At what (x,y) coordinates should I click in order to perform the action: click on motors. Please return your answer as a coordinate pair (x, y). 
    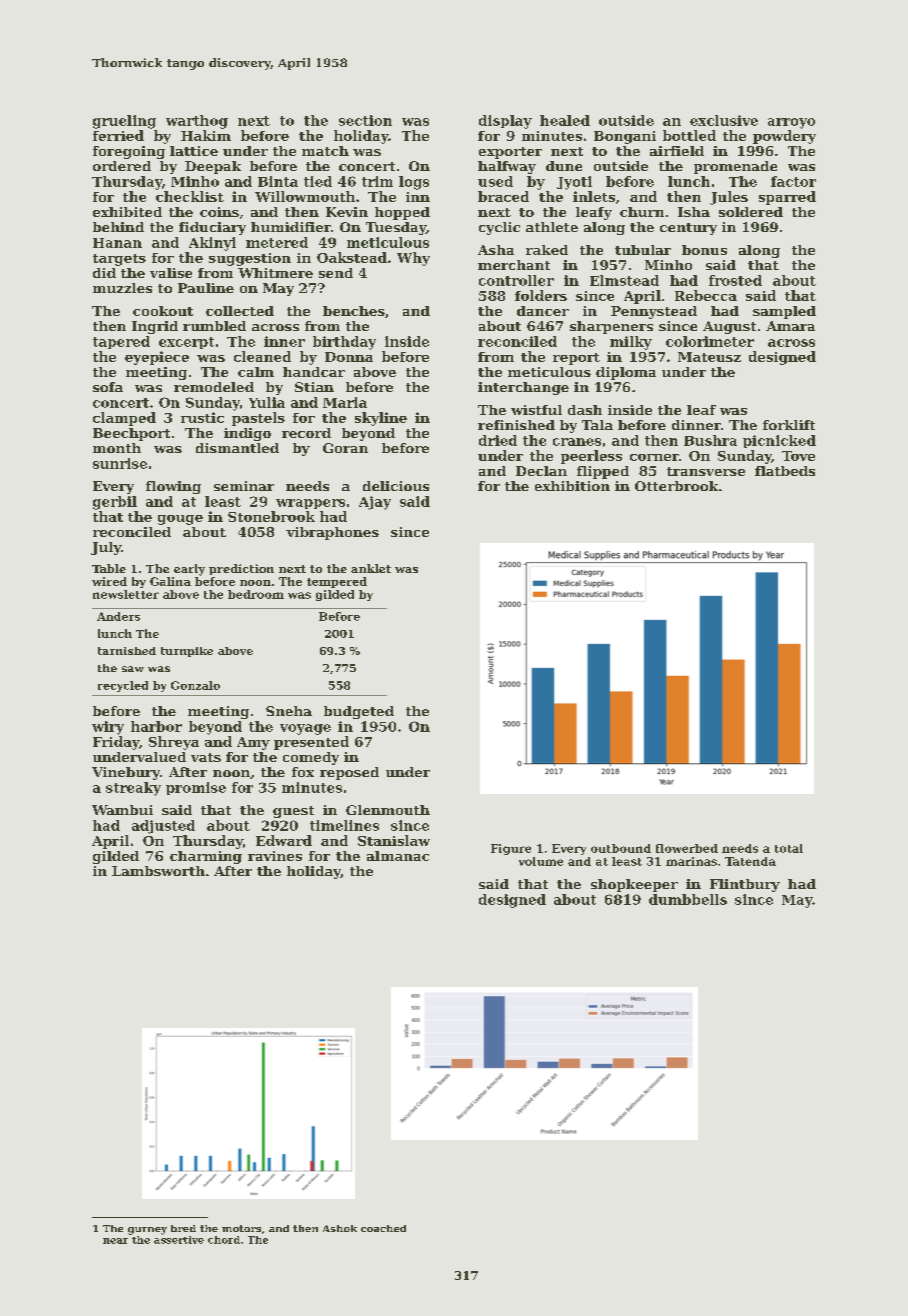
    Looking at the image, I should click on (241, 1228).
